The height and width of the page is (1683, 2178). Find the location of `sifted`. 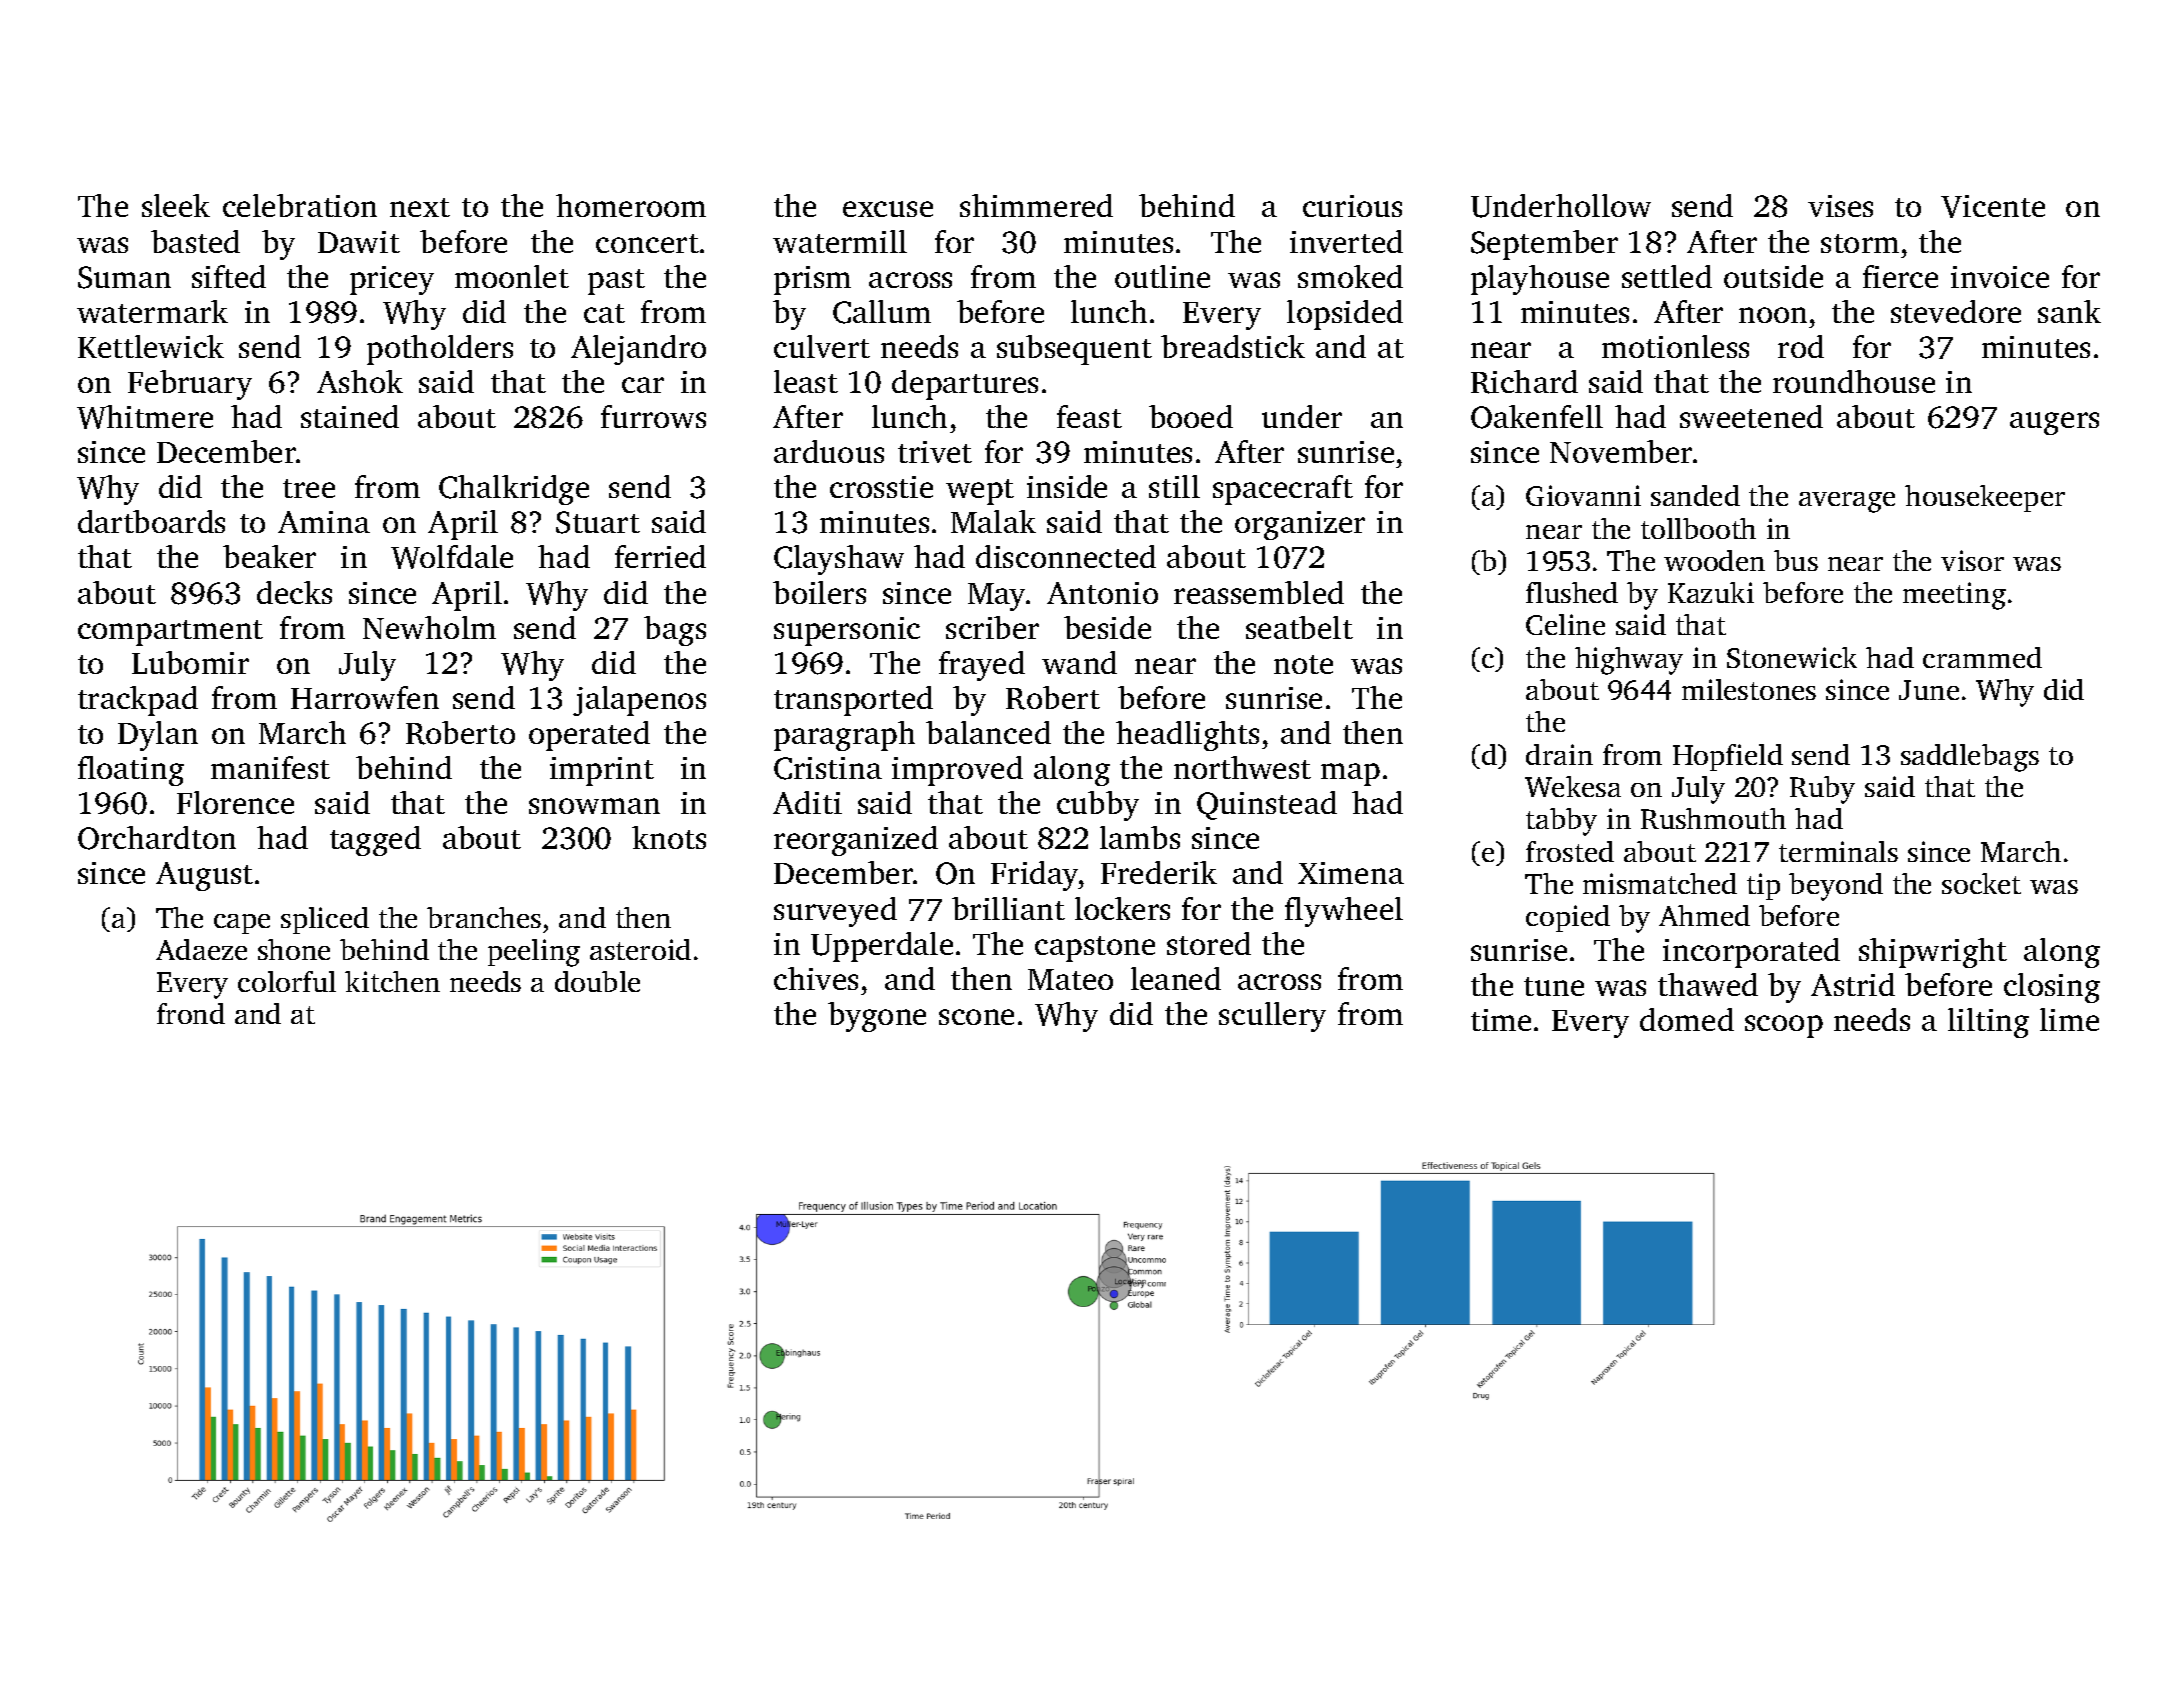

sifted is located at coordinates (229, 276).
